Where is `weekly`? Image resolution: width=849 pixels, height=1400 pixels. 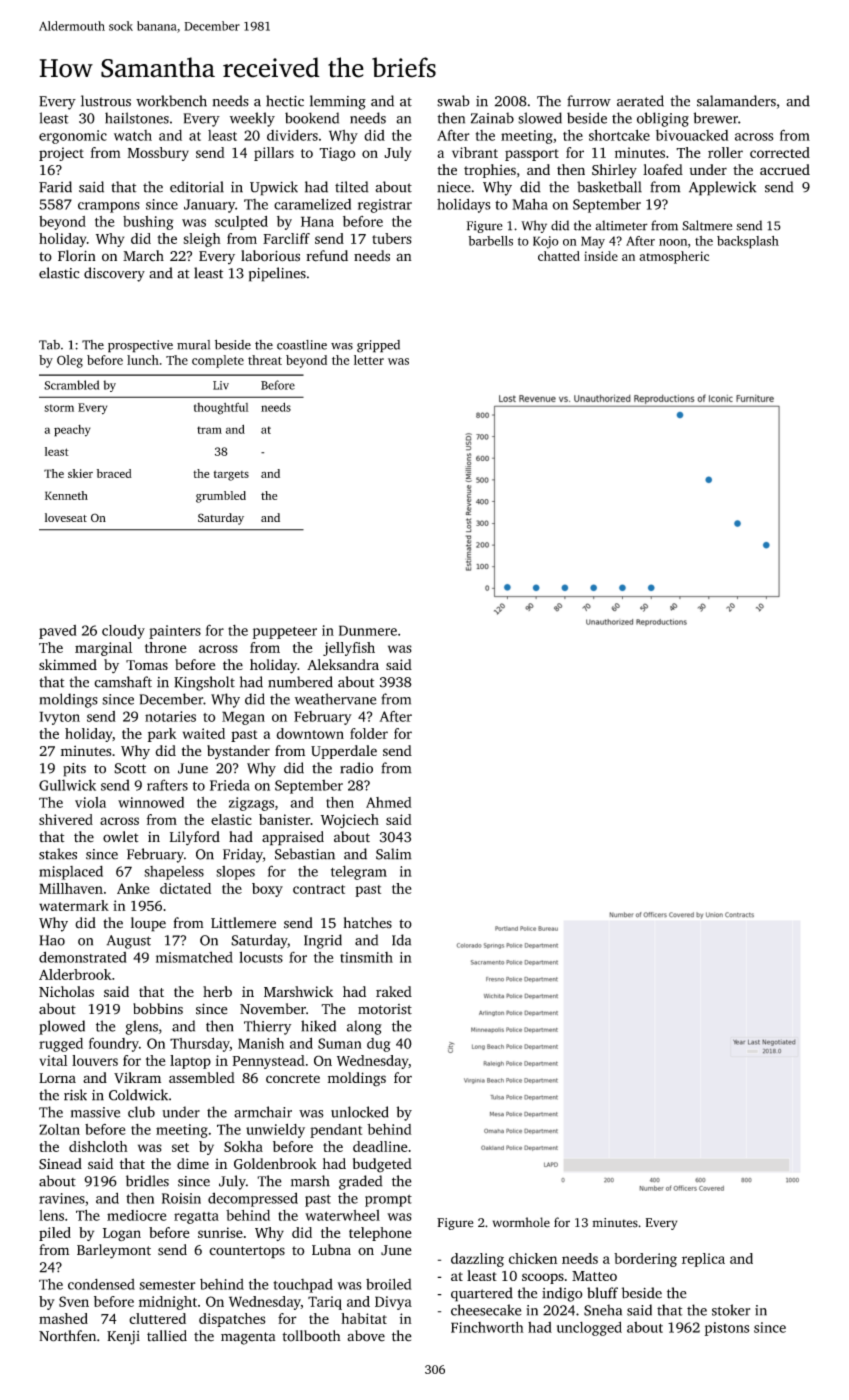 weekly is located at coordinates (252, 119).
